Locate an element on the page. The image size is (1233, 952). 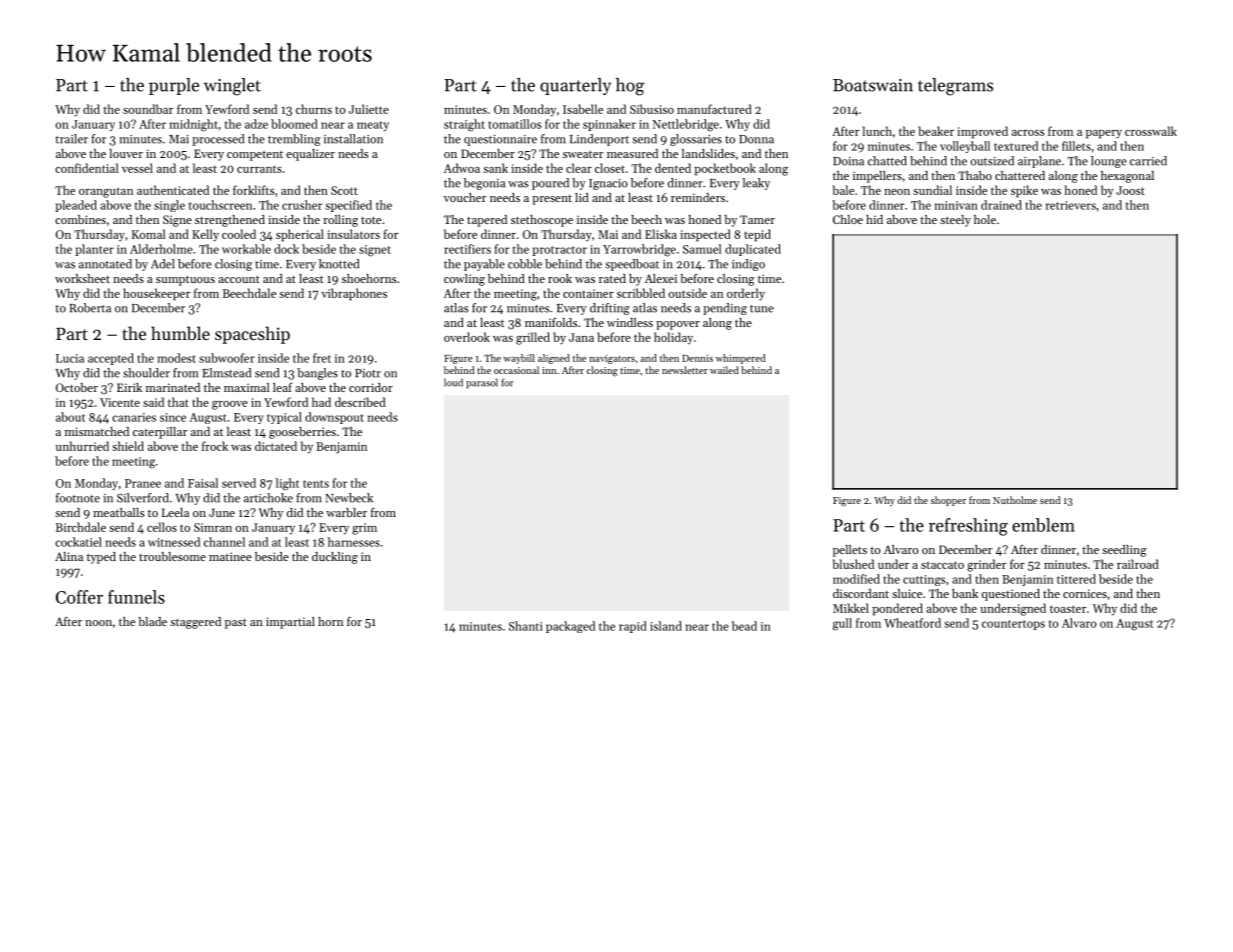
Nutholme is located at coordinates (1015, 500).
